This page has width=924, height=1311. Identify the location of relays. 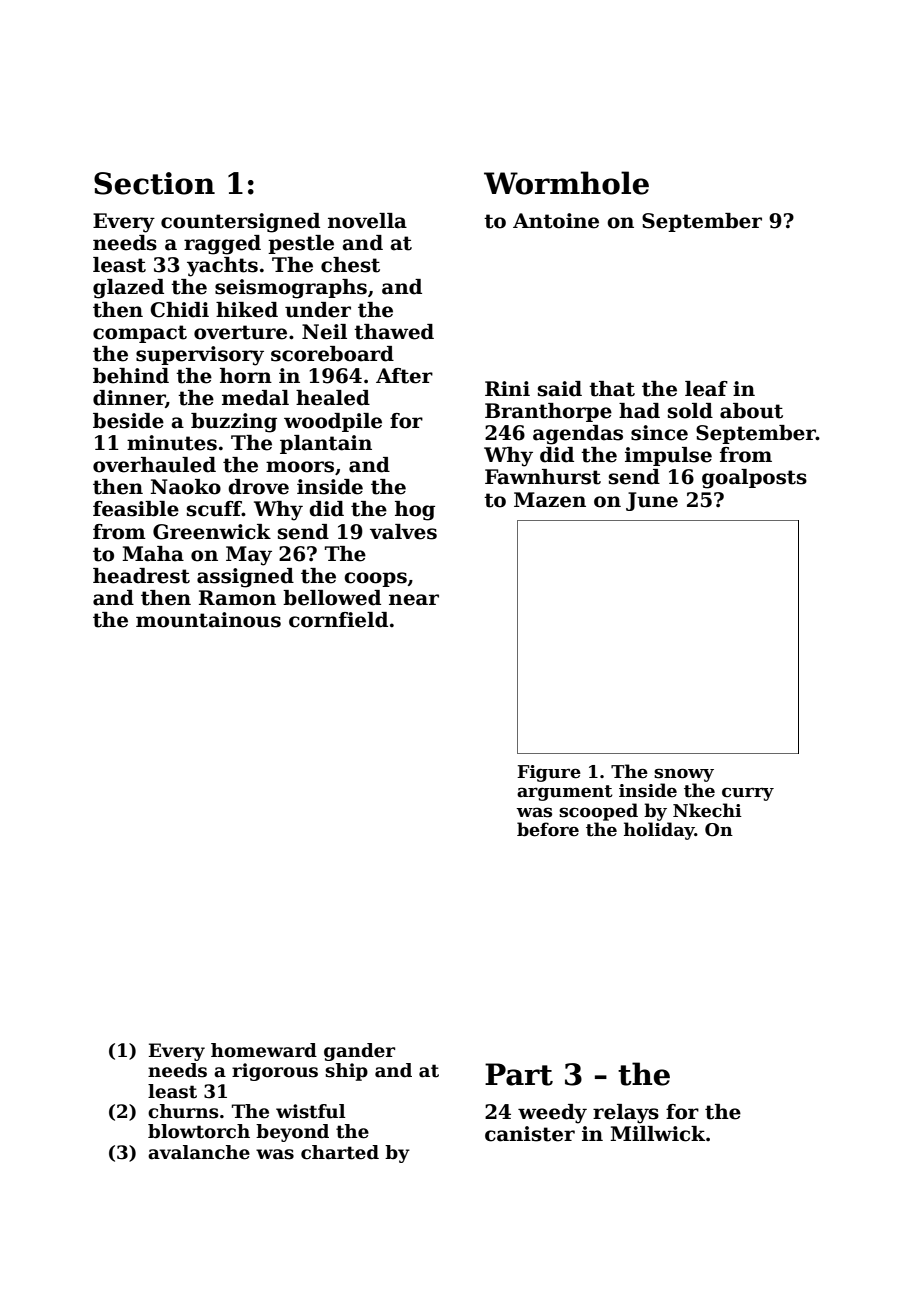
(626, 1114).
